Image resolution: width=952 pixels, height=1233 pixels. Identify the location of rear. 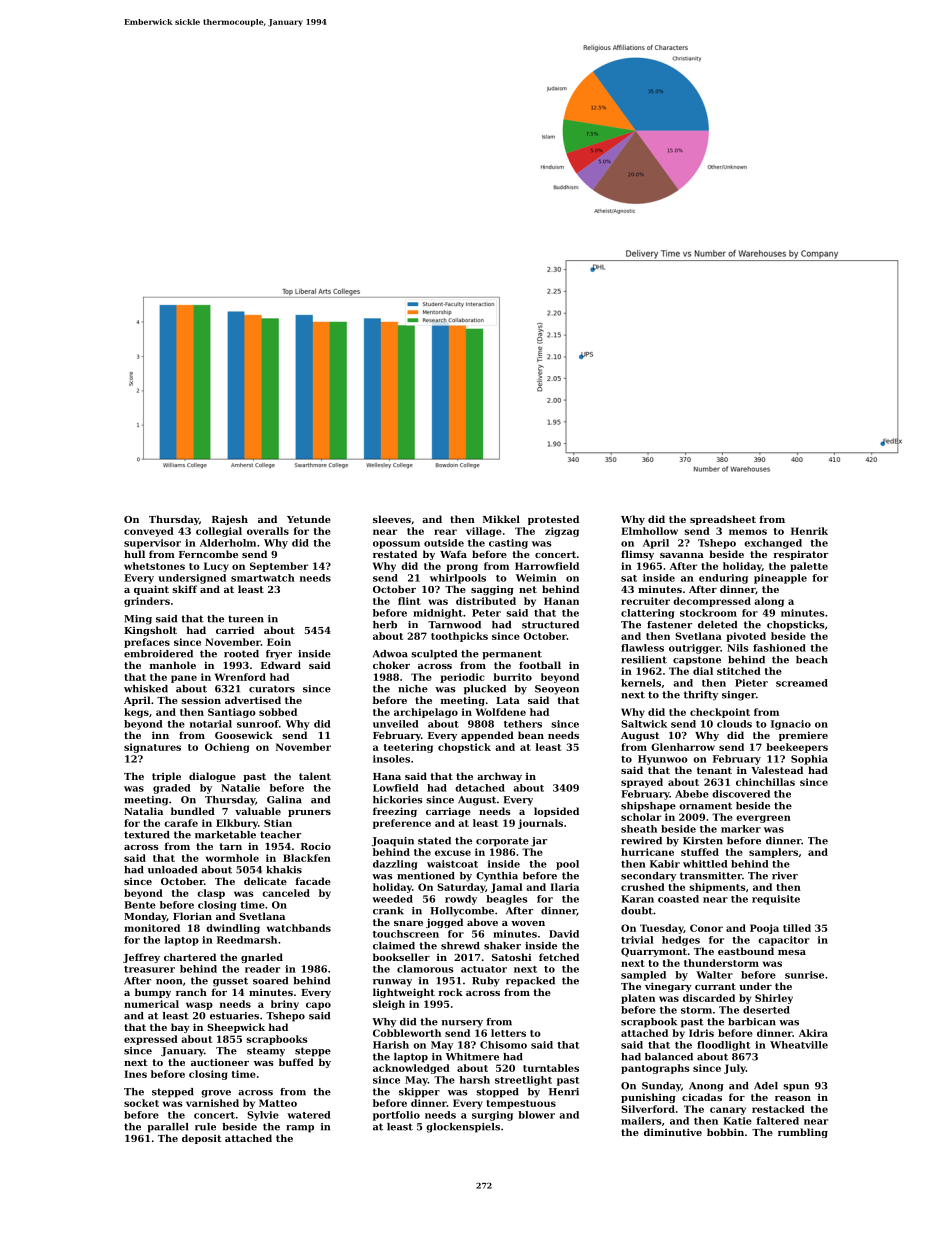
(445, 532).
